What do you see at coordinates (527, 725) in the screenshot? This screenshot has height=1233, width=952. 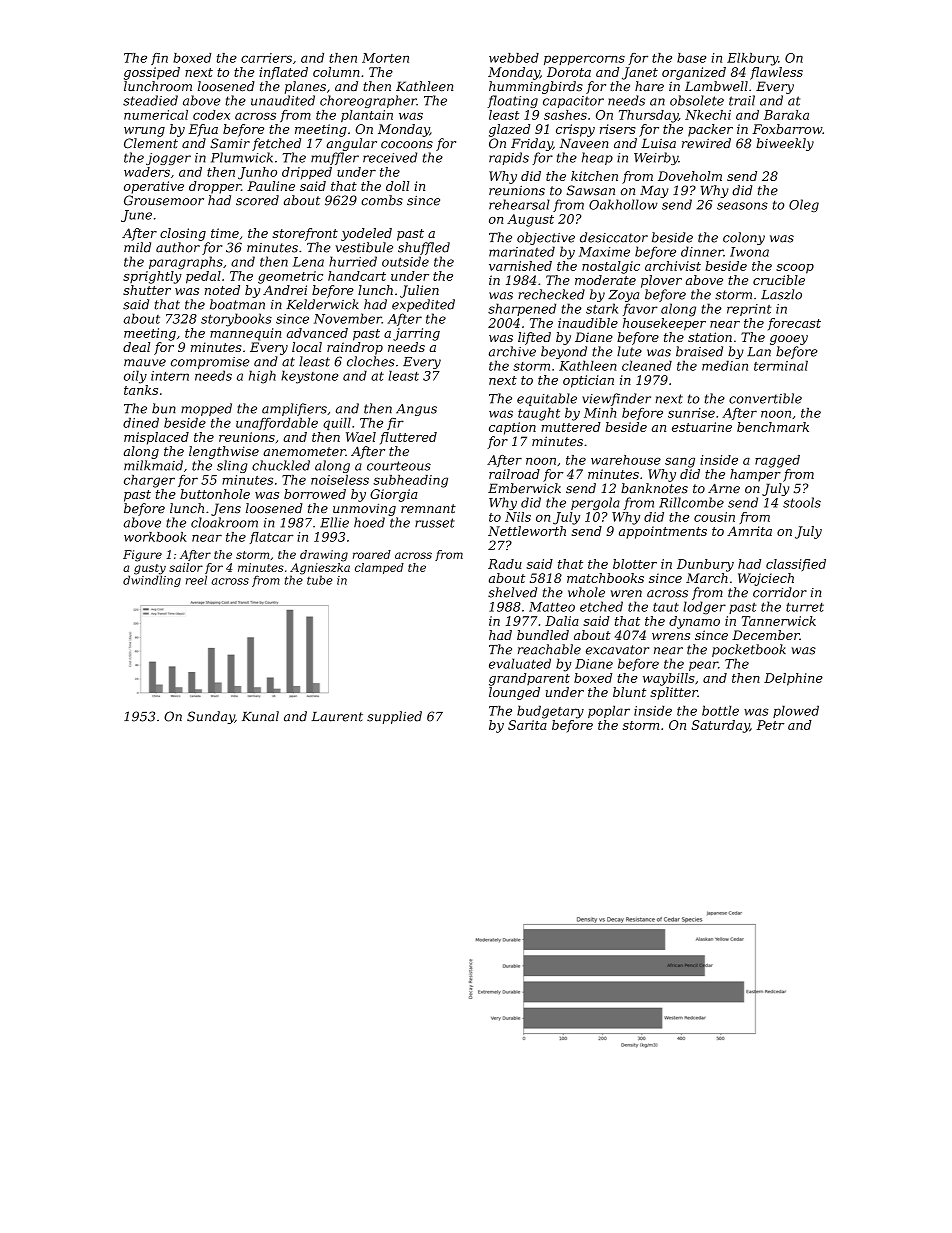 I see `Sarita` at bounding box center [527, 725].
